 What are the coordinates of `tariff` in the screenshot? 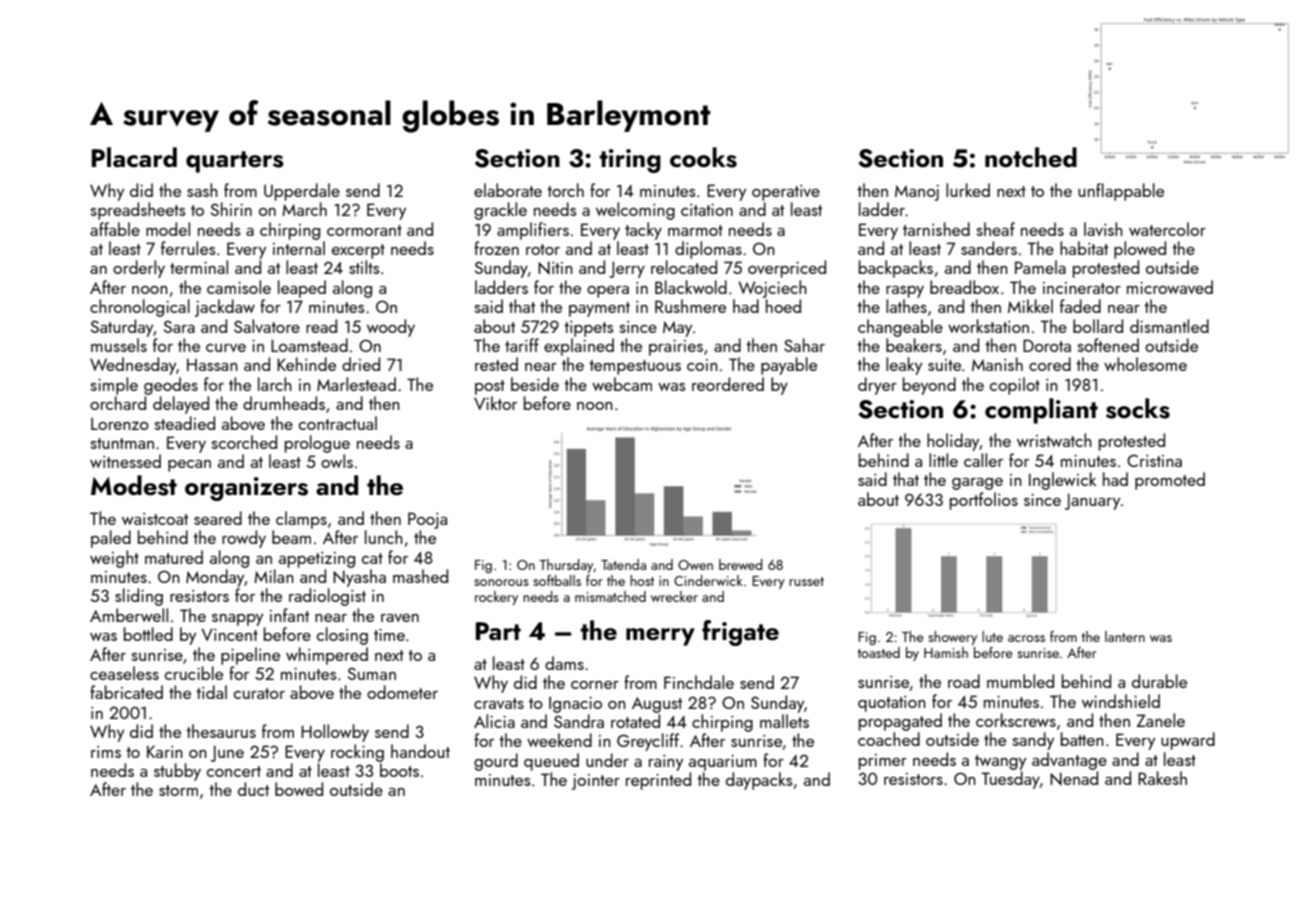 It's located at (522, 345).
